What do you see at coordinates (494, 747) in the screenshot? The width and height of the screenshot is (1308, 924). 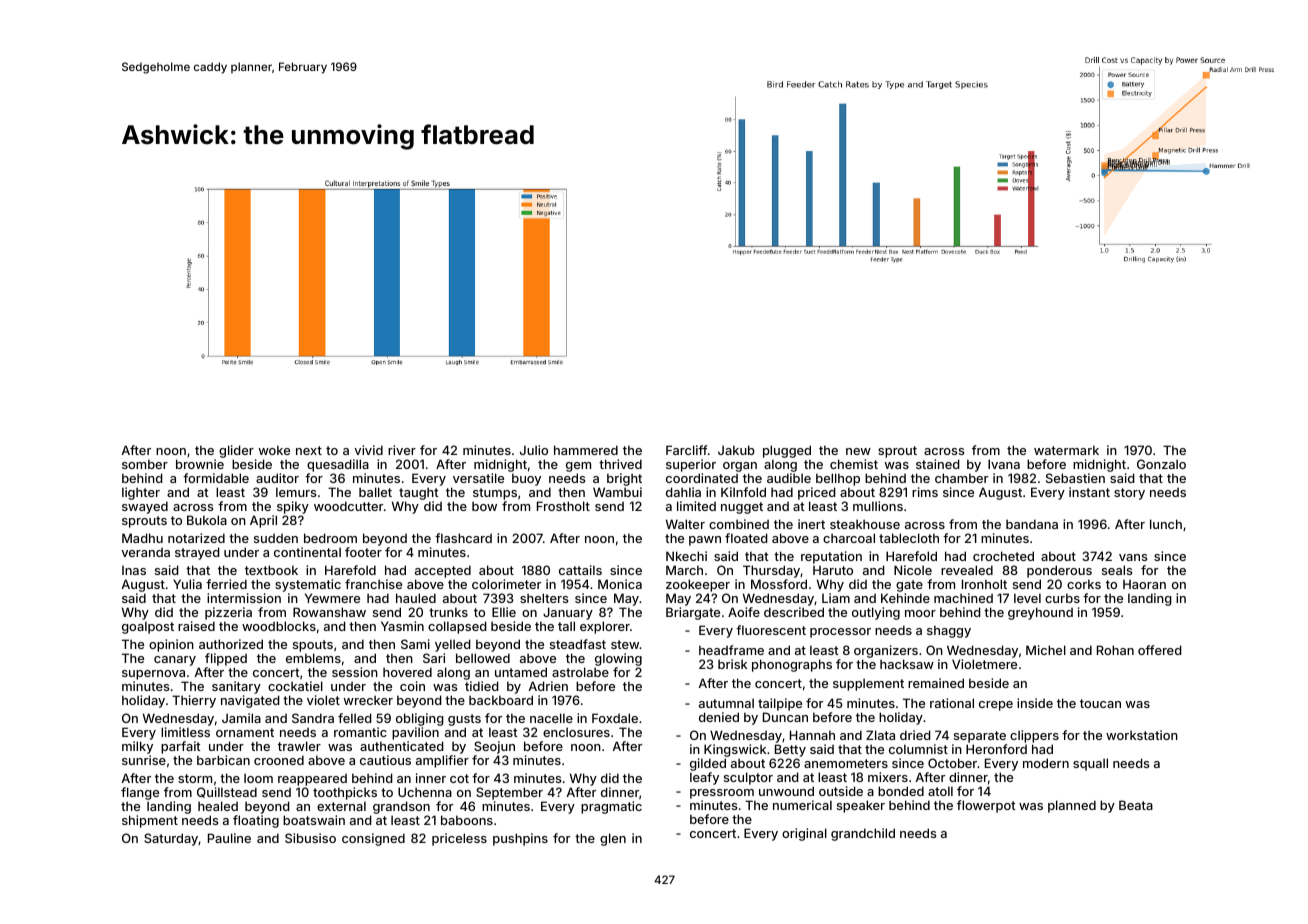 I see `Seojun` at bounding box center [494, 747].
